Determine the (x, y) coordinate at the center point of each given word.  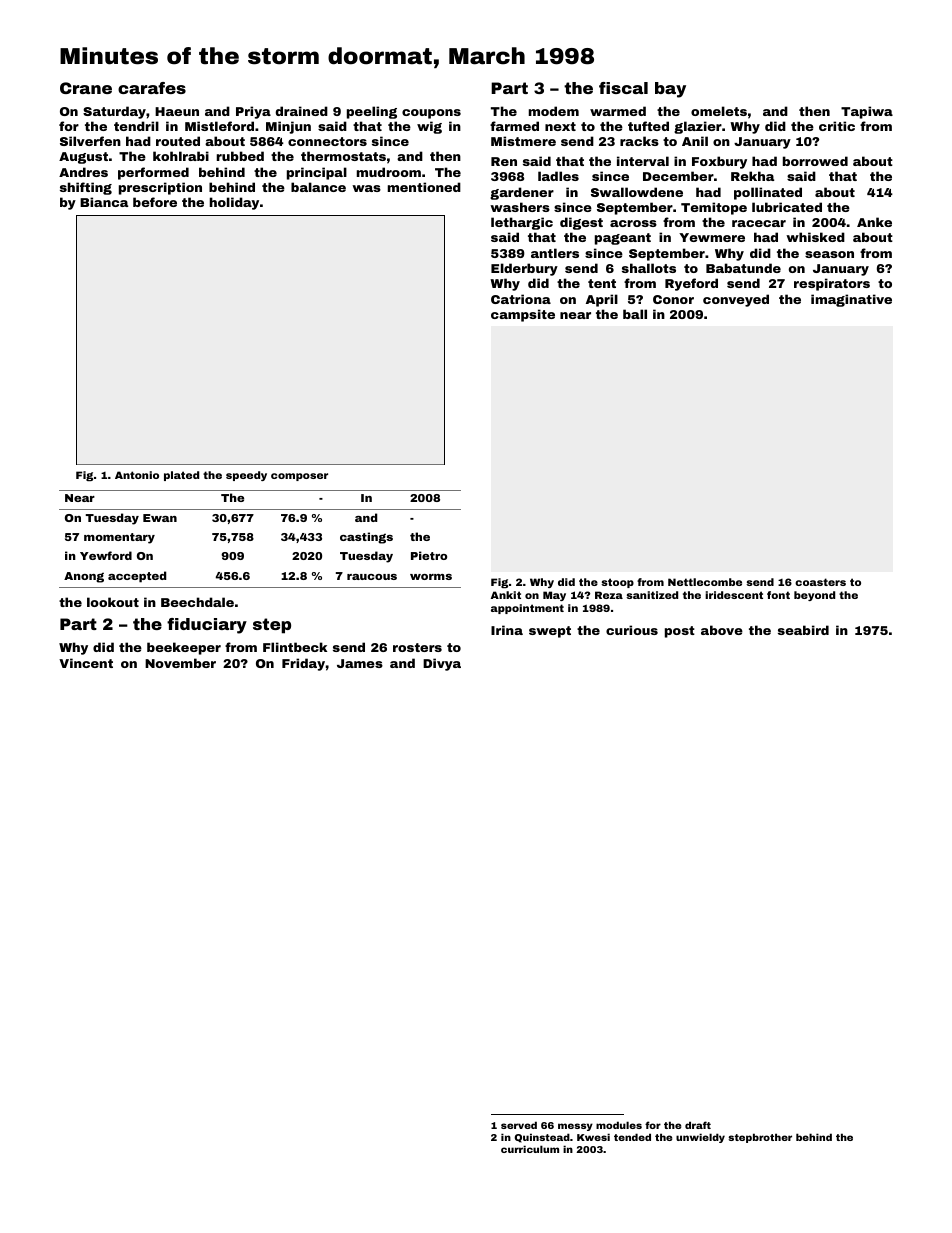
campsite (523, 315)
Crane (86, 88)
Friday (303, 664)
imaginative (851, 300)
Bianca (104, 202)
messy (575, 1127)
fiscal (623, 88)
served (519, 1125)
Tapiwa (867, 112)
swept (550, 632)
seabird (803, 630)
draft (698, 1125)
